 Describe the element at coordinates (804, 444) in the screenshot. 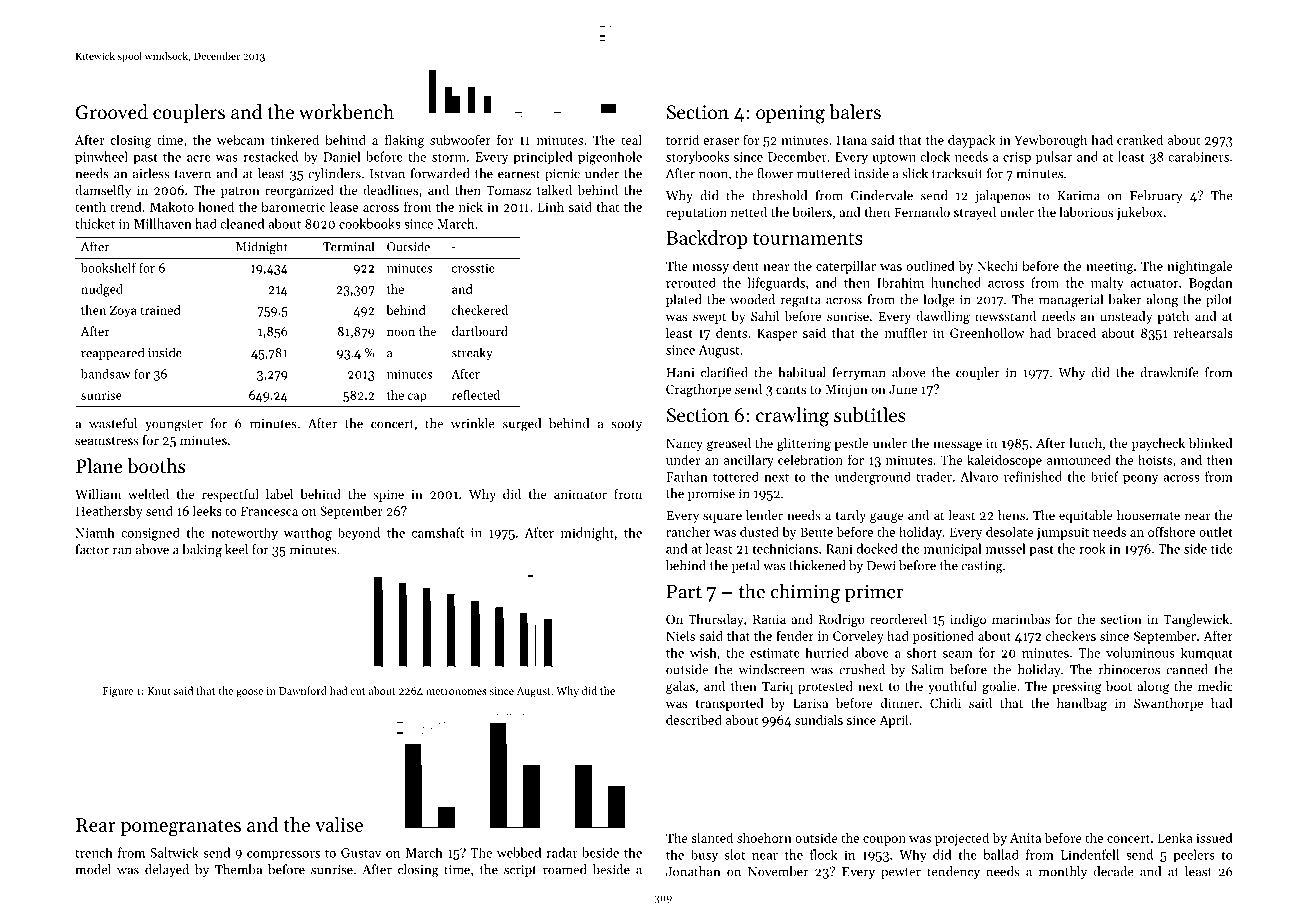

I see `glittering` at that location.
